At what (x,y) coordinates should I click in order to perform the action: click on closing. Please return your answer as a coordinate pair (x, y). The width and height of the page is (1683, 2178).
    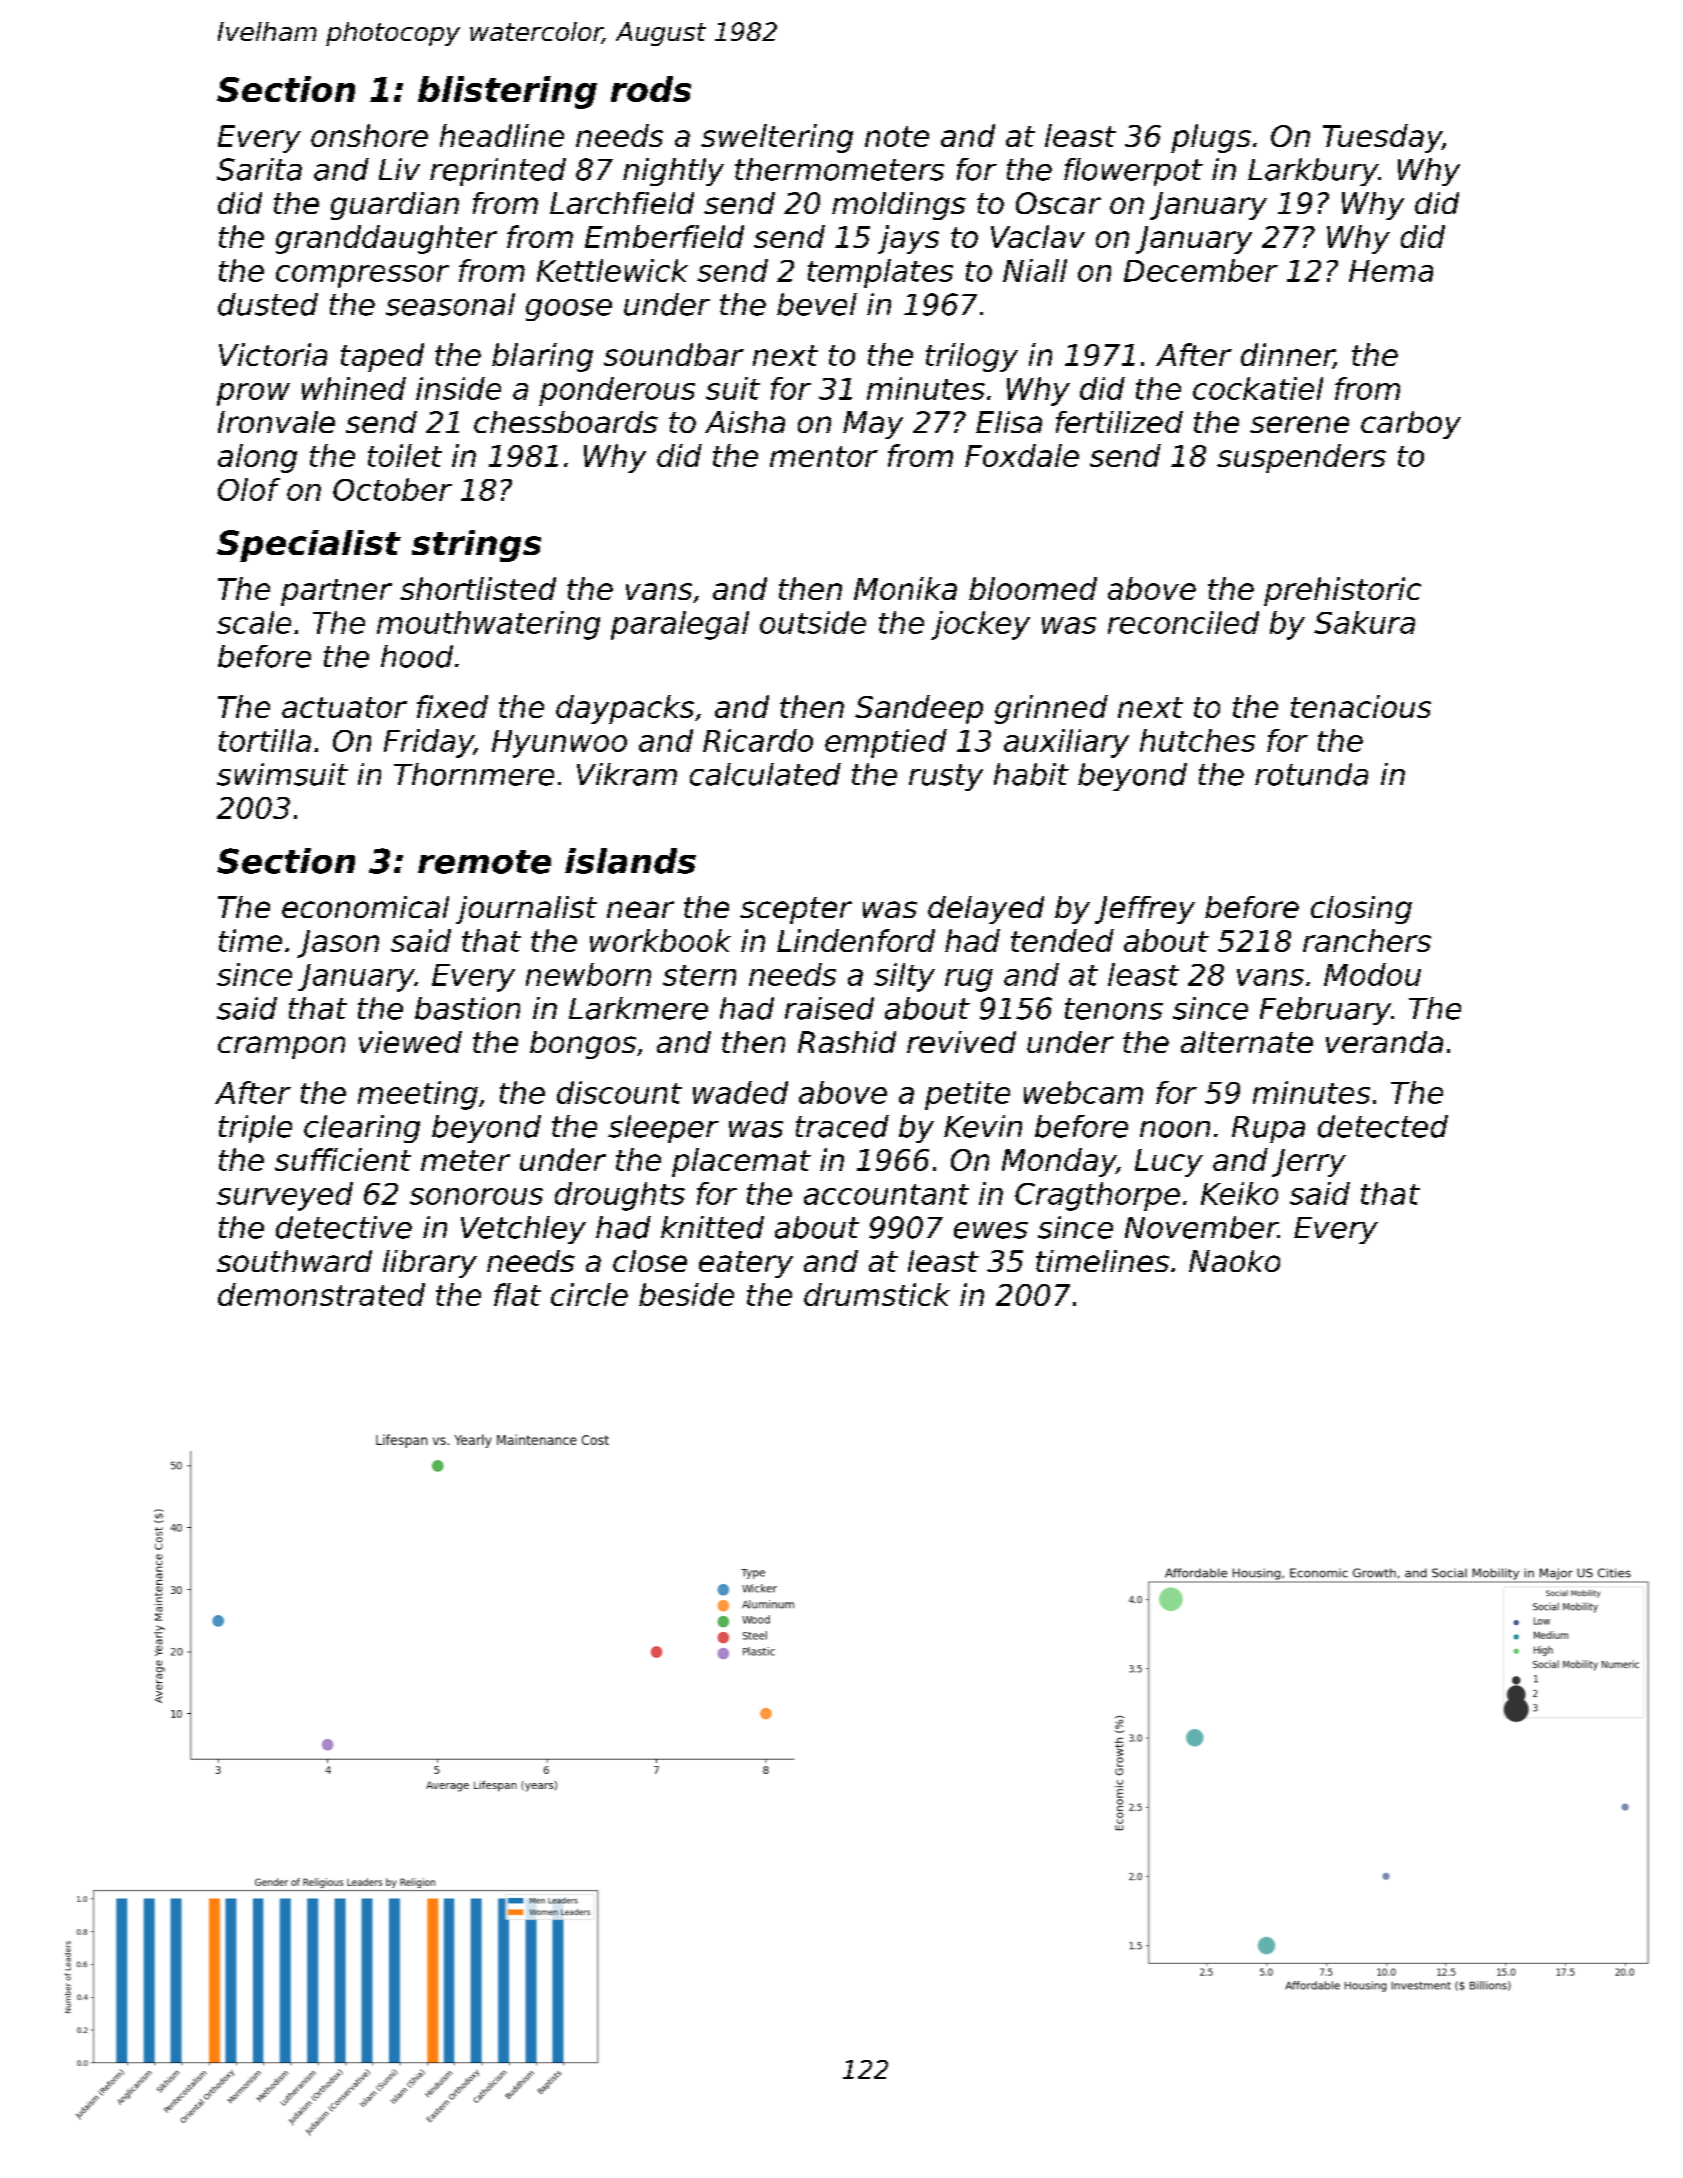
    Looking at the image, I should click on (1361, 910).
